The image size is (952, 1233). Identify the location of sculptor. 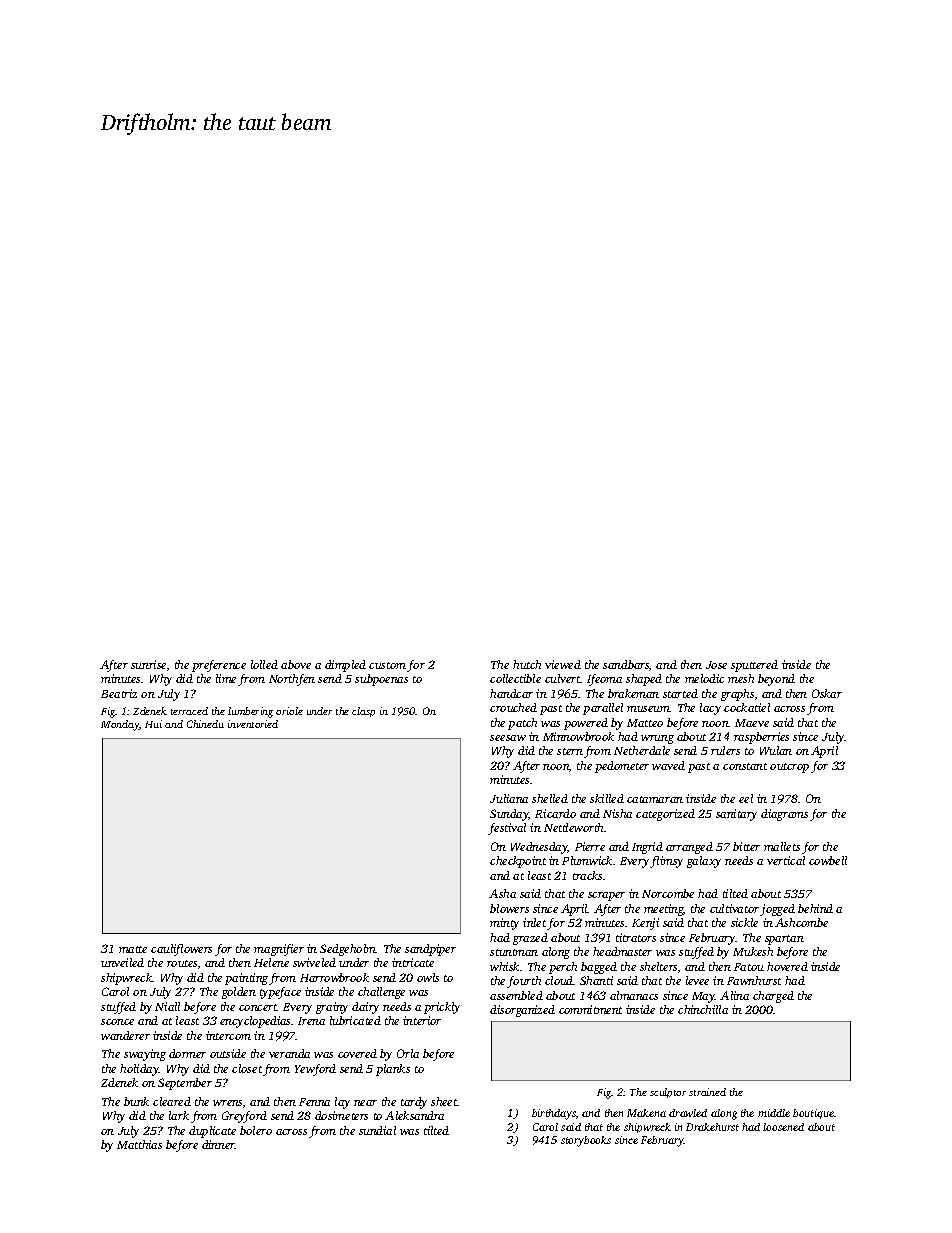
(668, 1093).
